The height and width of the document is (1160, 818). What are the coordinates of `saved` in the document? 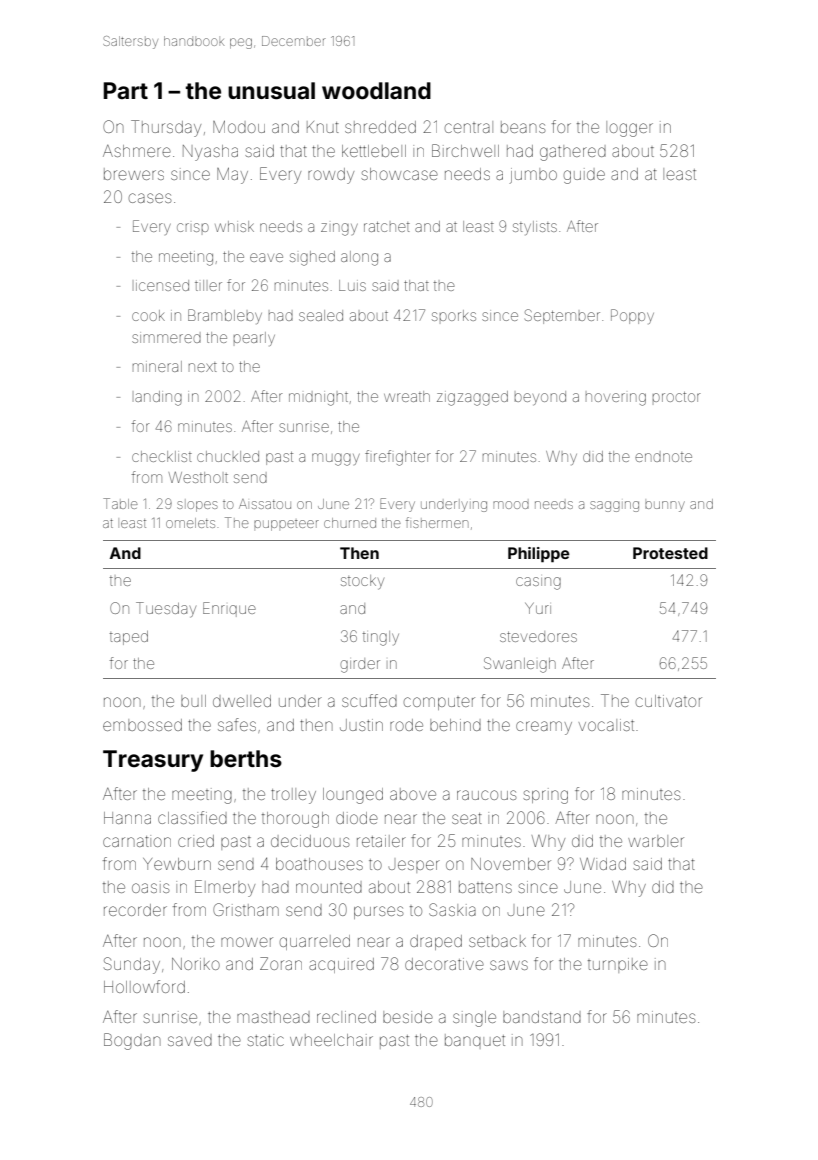 It's located at (190, 1041).
